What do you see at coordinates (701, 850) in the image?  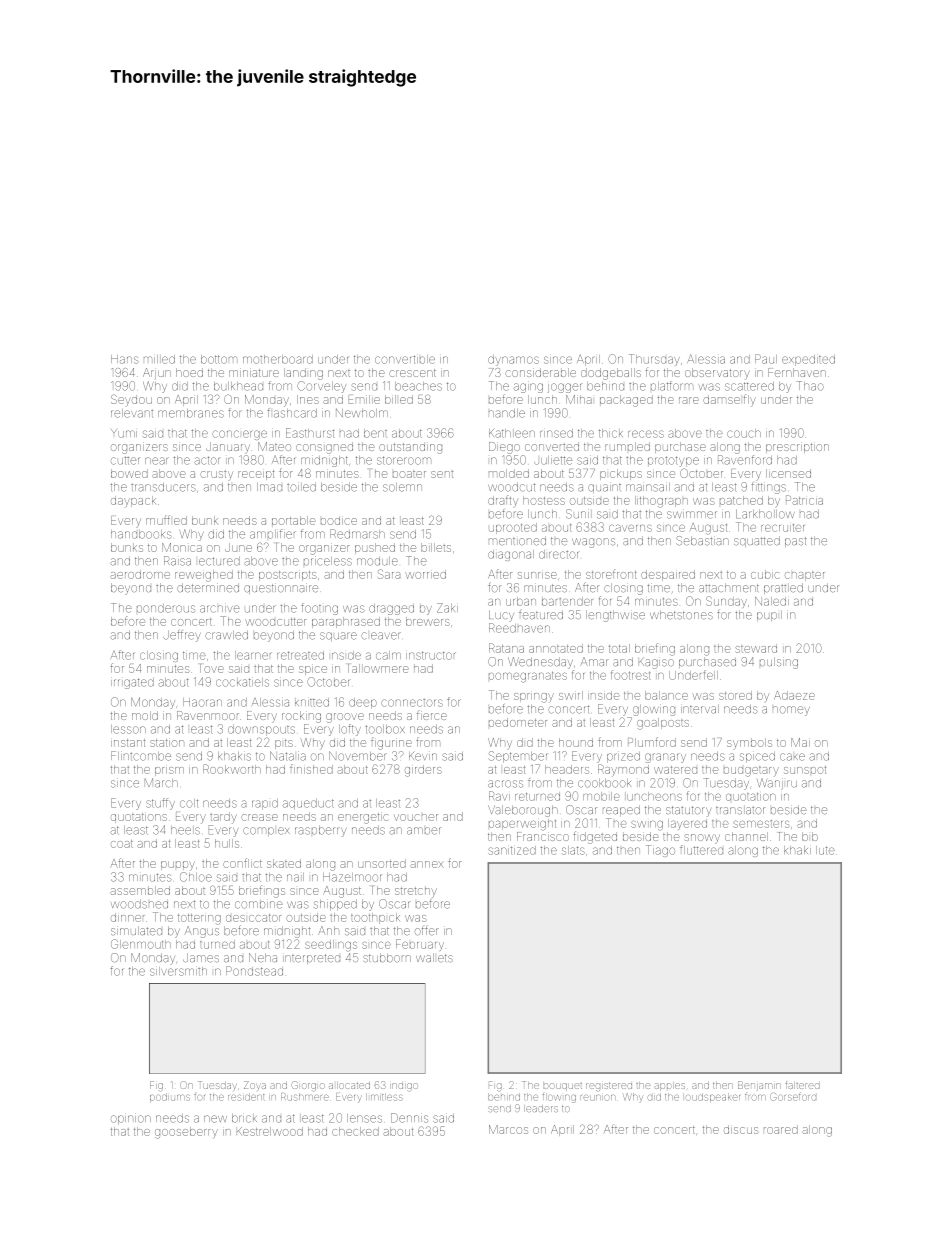 I see `fluttered` at bounding box center [701, 850].
